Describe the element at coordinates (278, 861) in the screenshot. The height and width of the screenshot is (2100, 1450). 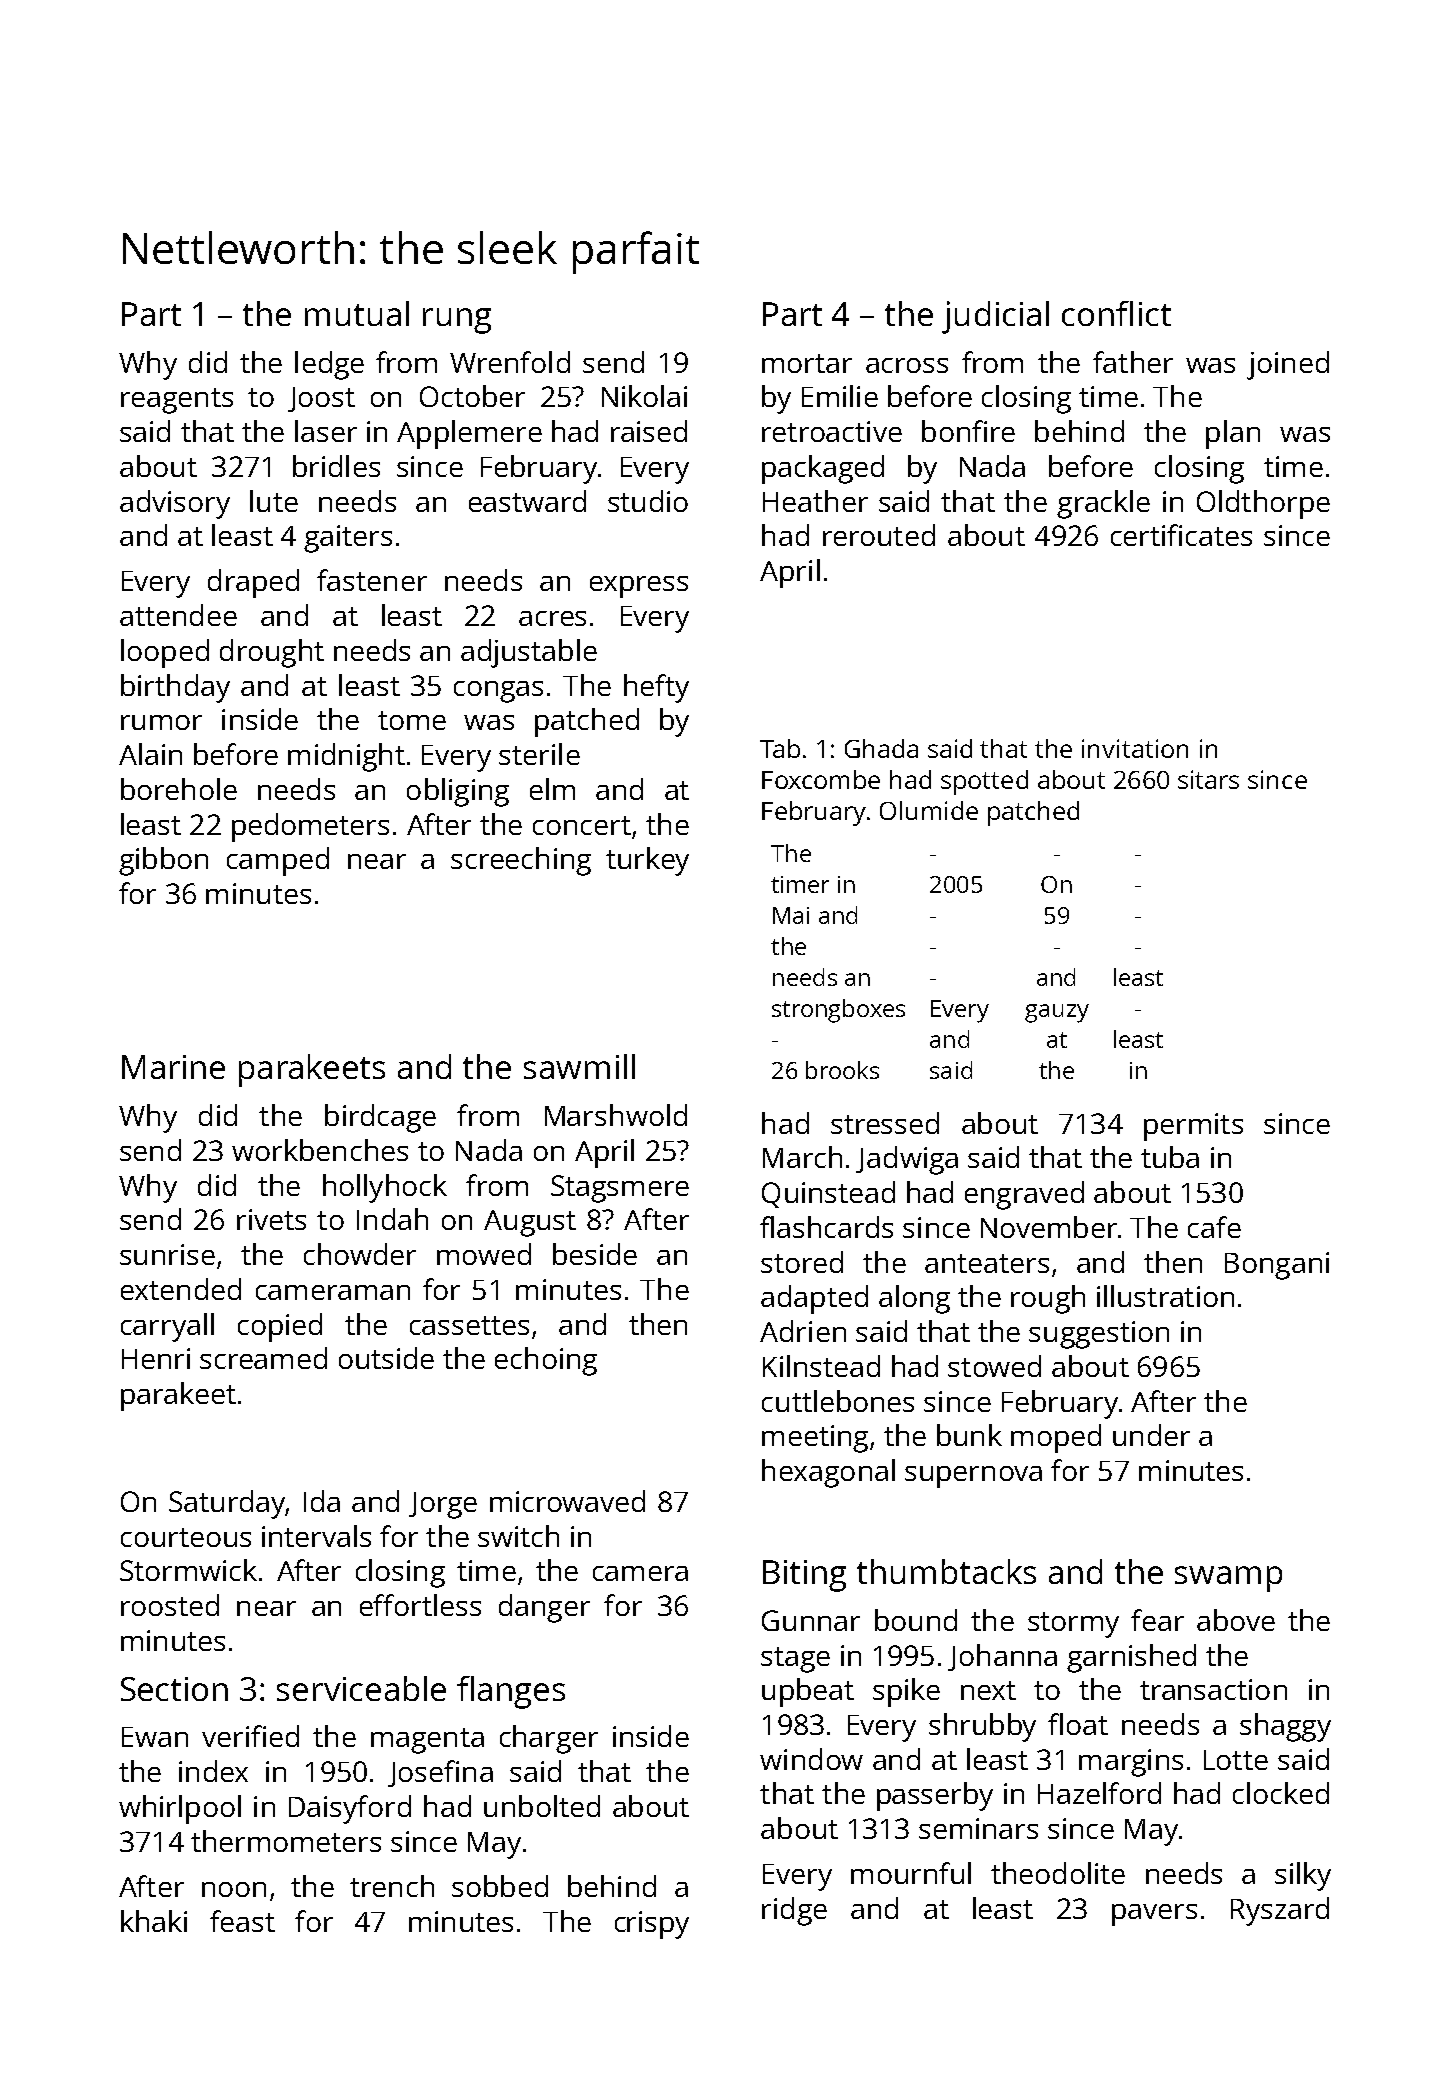
I see `camped` at that location.
